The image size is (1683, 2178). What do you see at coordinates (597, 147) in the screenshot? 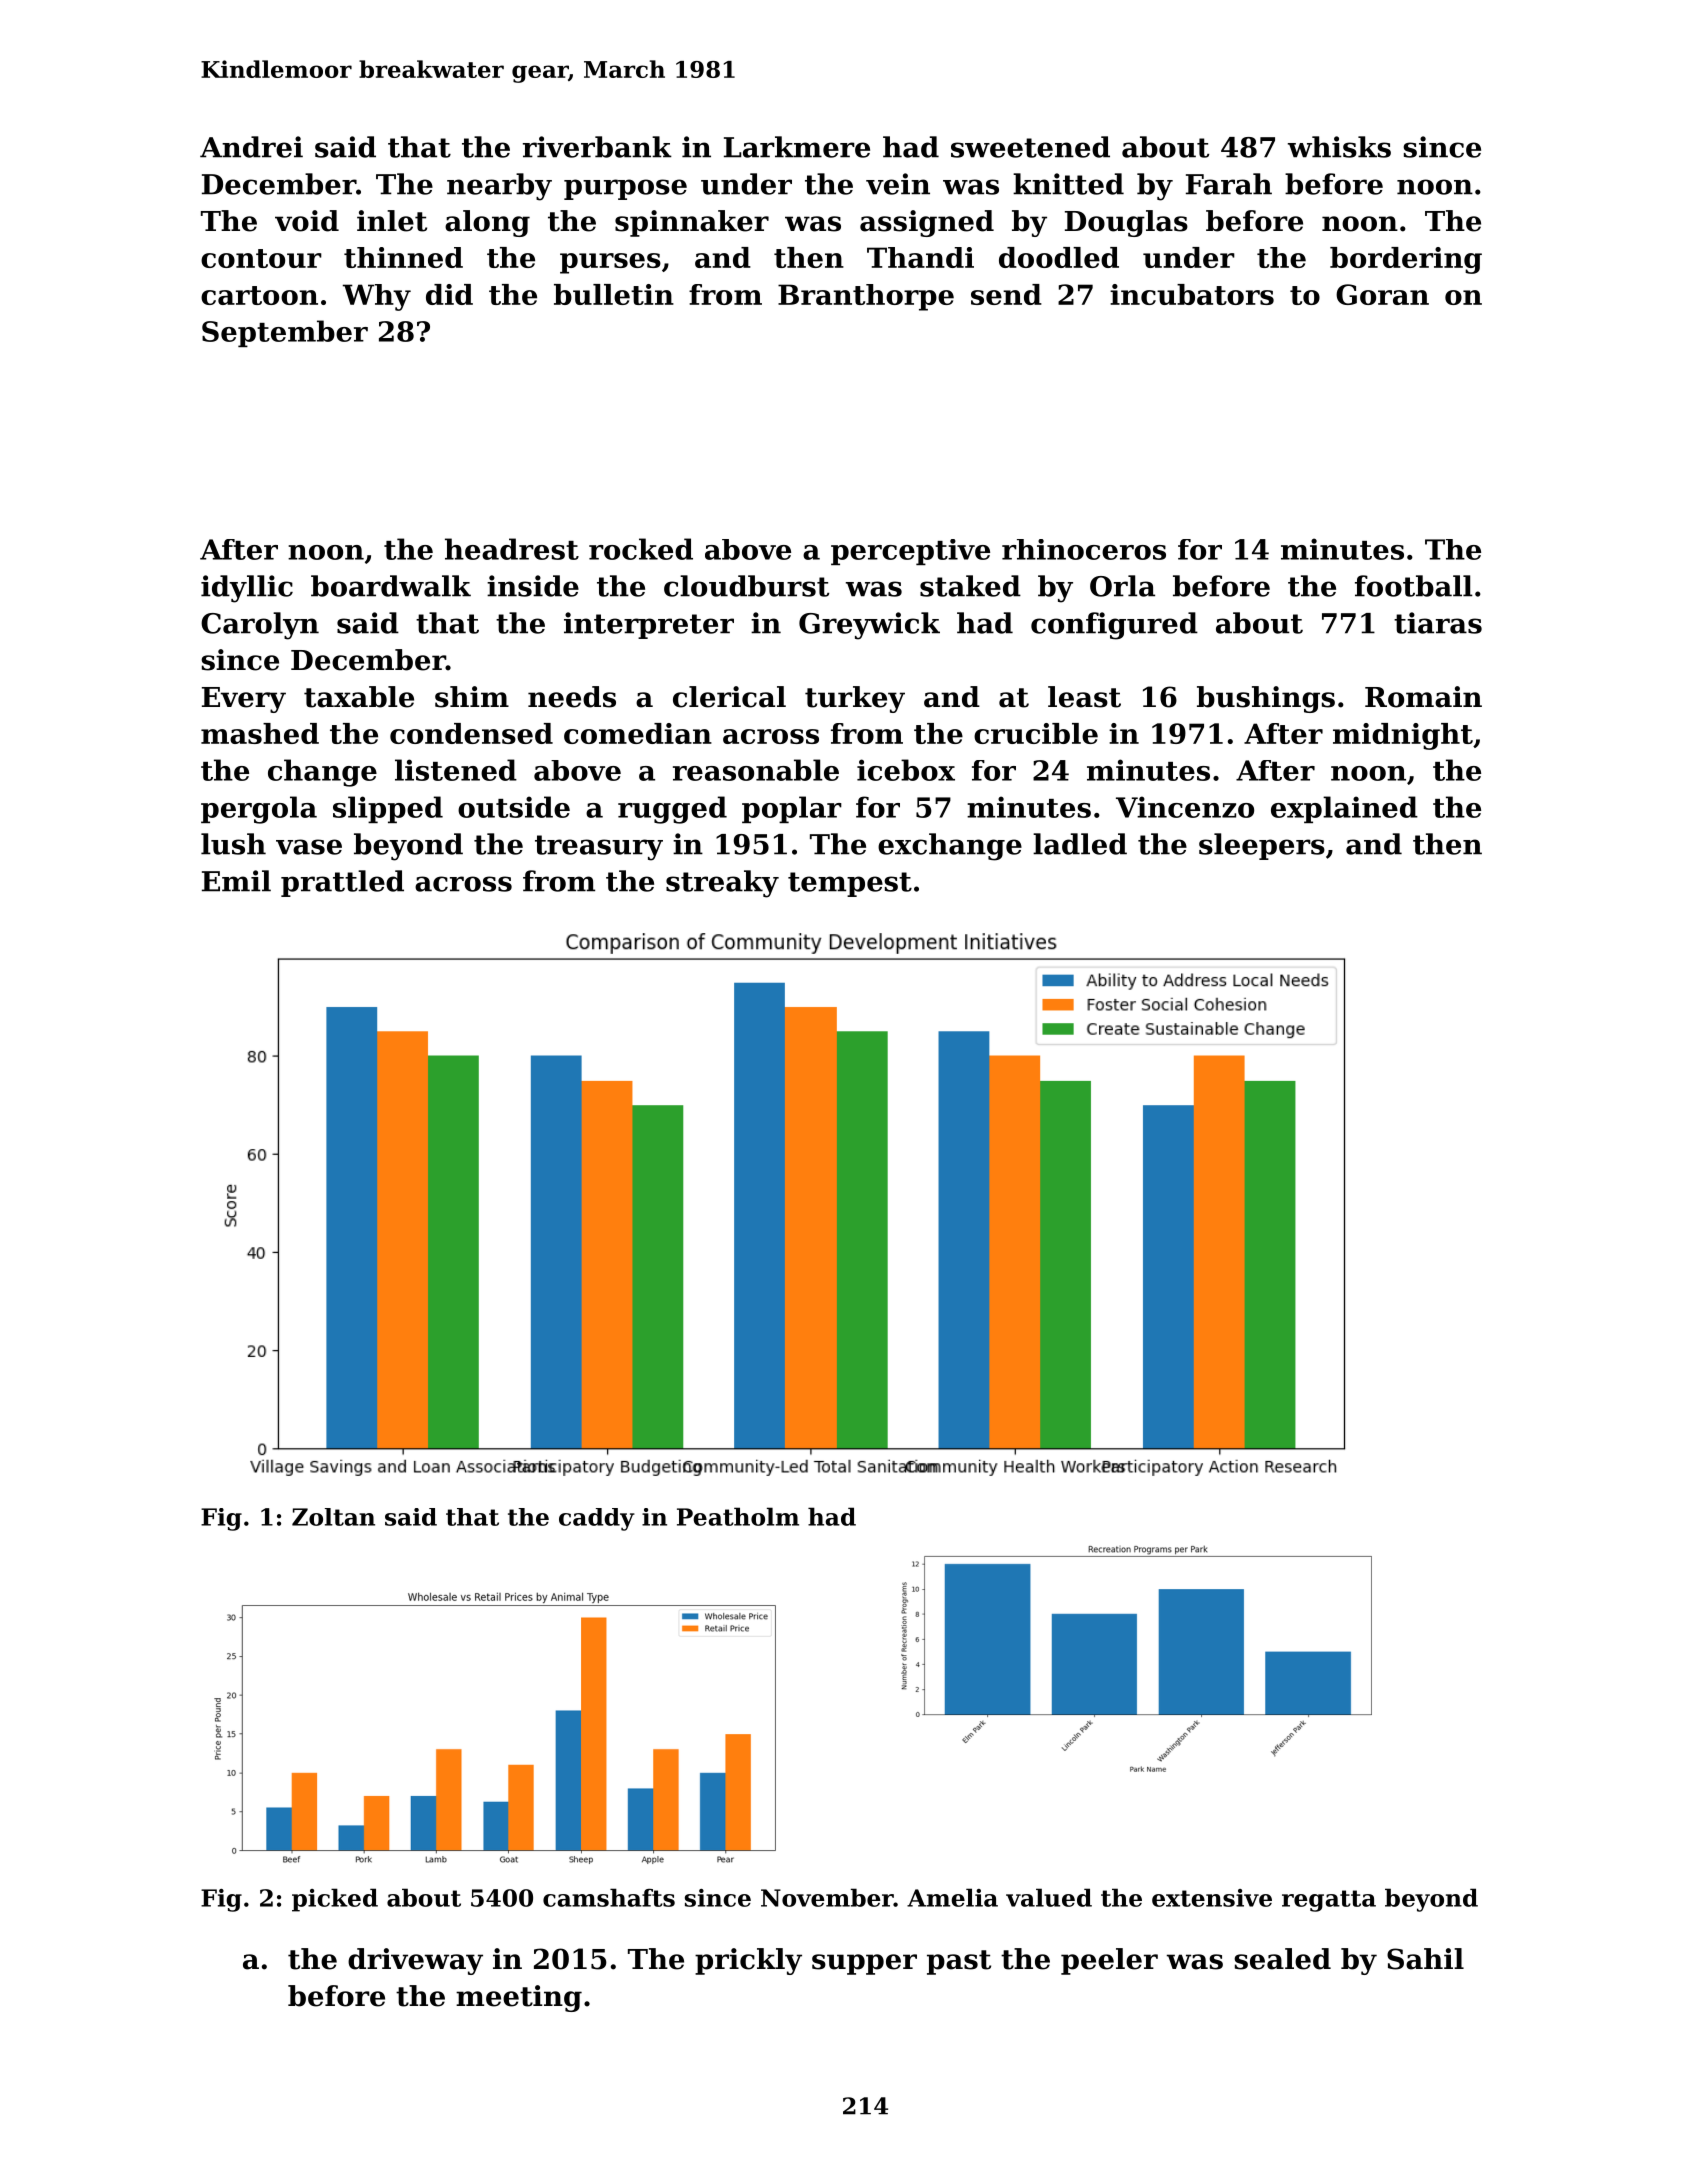
I see `riverbank` at bounding box center [597, 147].
